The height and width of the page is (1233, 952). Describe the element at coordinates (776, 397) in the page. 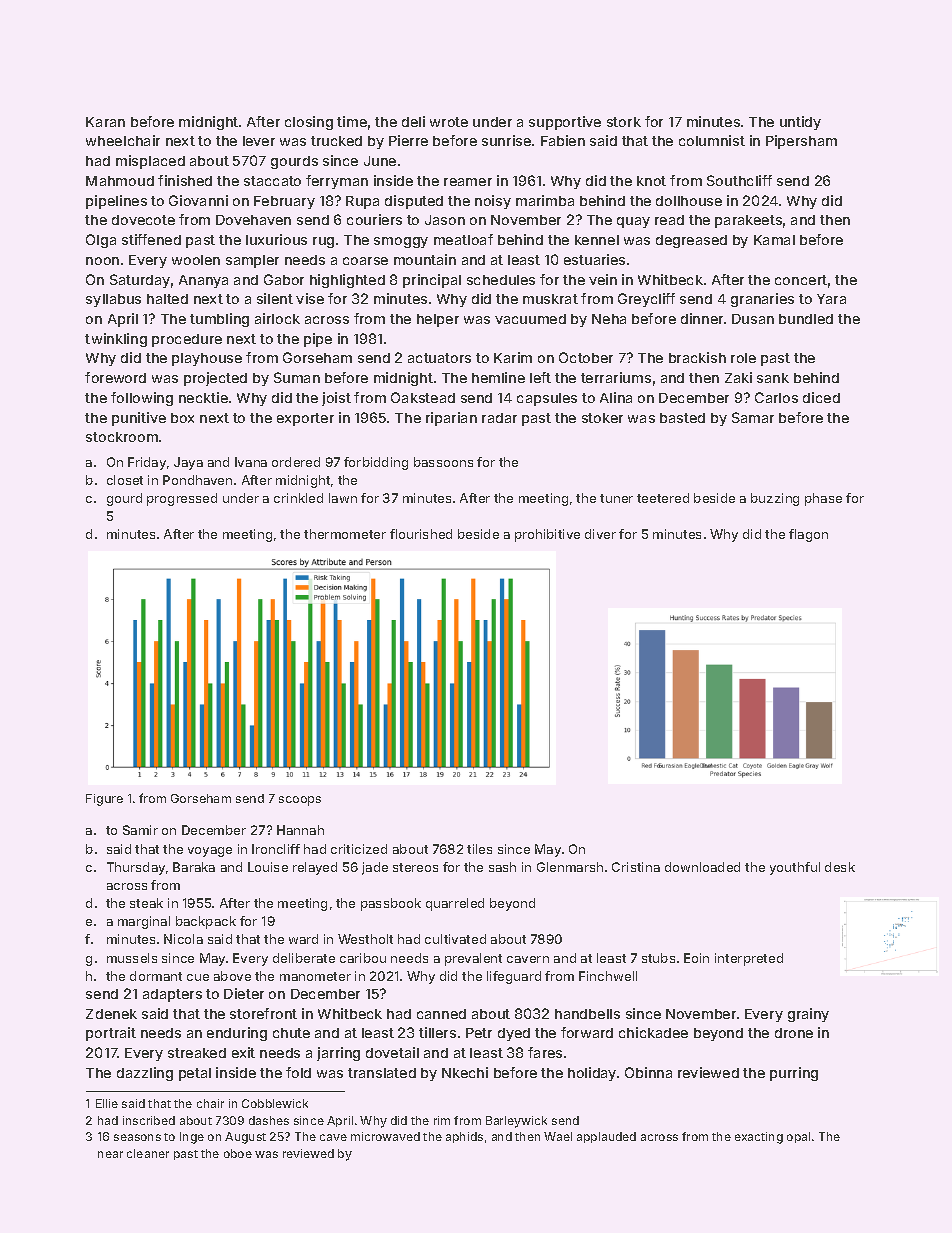

I see `Carlos` at that location.
